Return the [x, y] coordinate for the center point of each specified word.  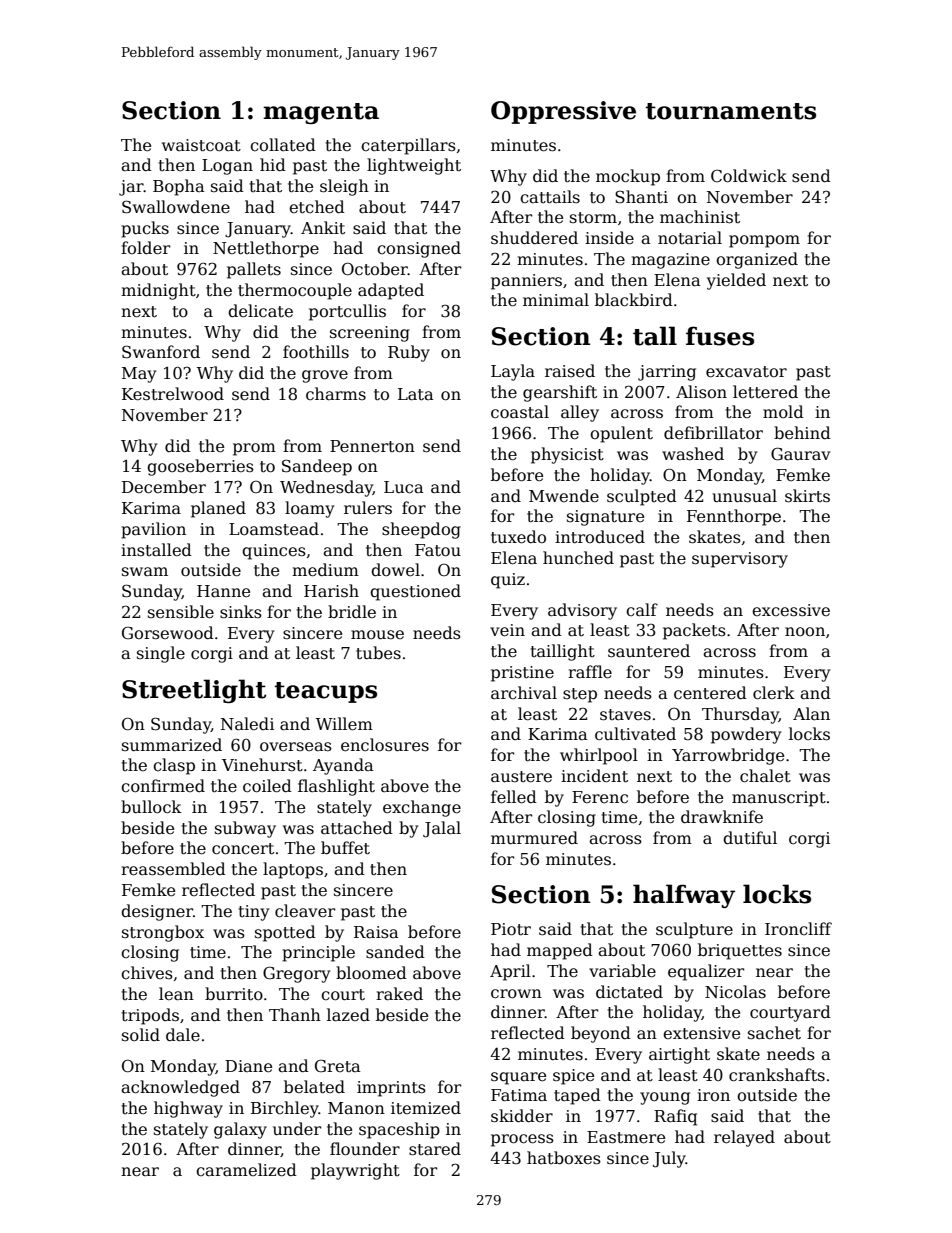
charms [336, 393]
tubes [378, 653]
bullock [151, 806]
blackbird [634, 300]
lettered [765, 392]
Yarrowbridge [728, 756]
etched [317, 207]
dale [183, 1035]
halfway [684, 896]
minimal [556, 299]
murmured [534, 837]
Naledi [247, 723]
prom [254, 449]
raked [399, 994]
